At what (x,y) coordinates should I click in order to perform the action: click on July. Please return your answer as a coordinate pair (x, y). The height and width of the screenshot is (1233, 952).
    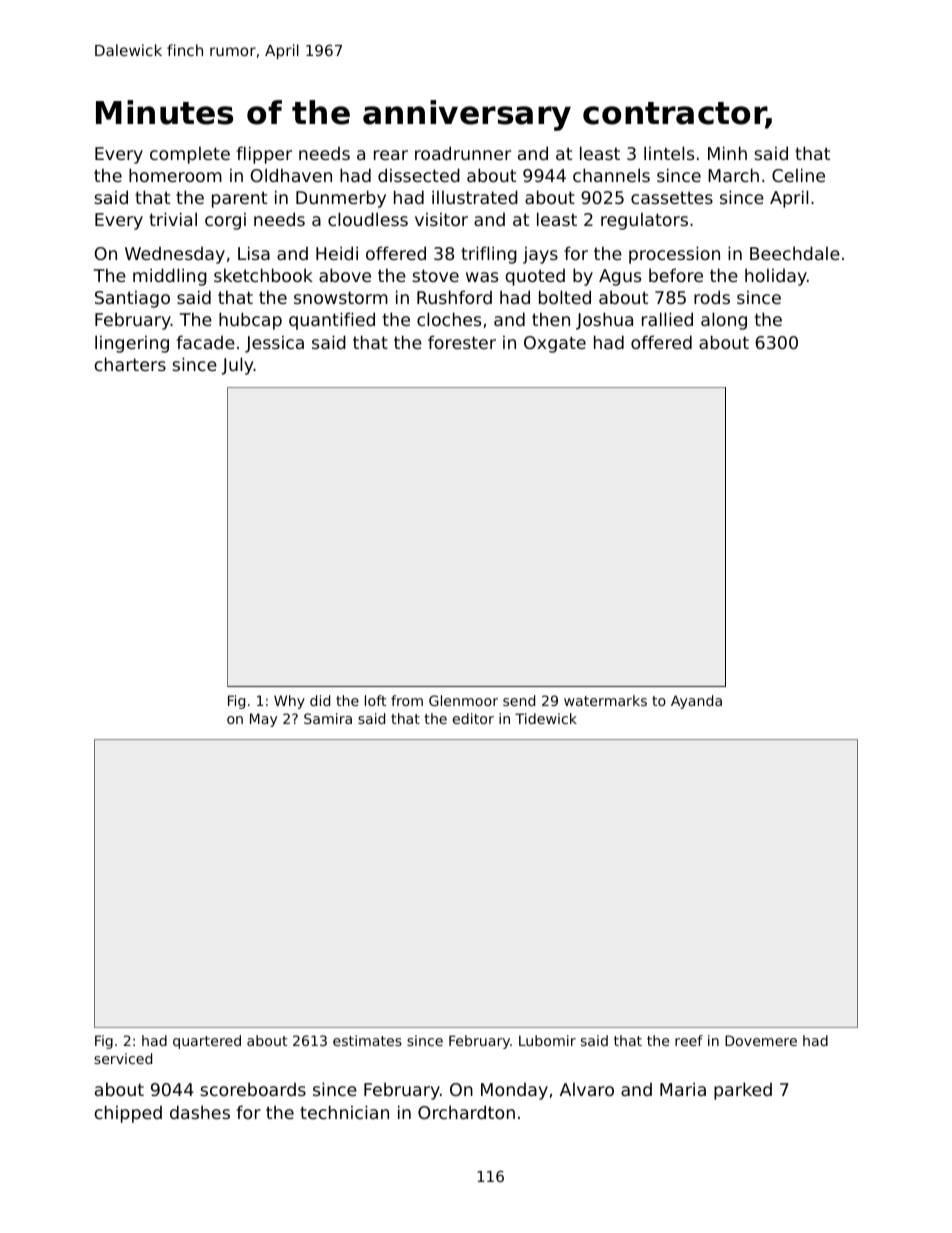
    Looking at the image, I should click on (238, 366).
